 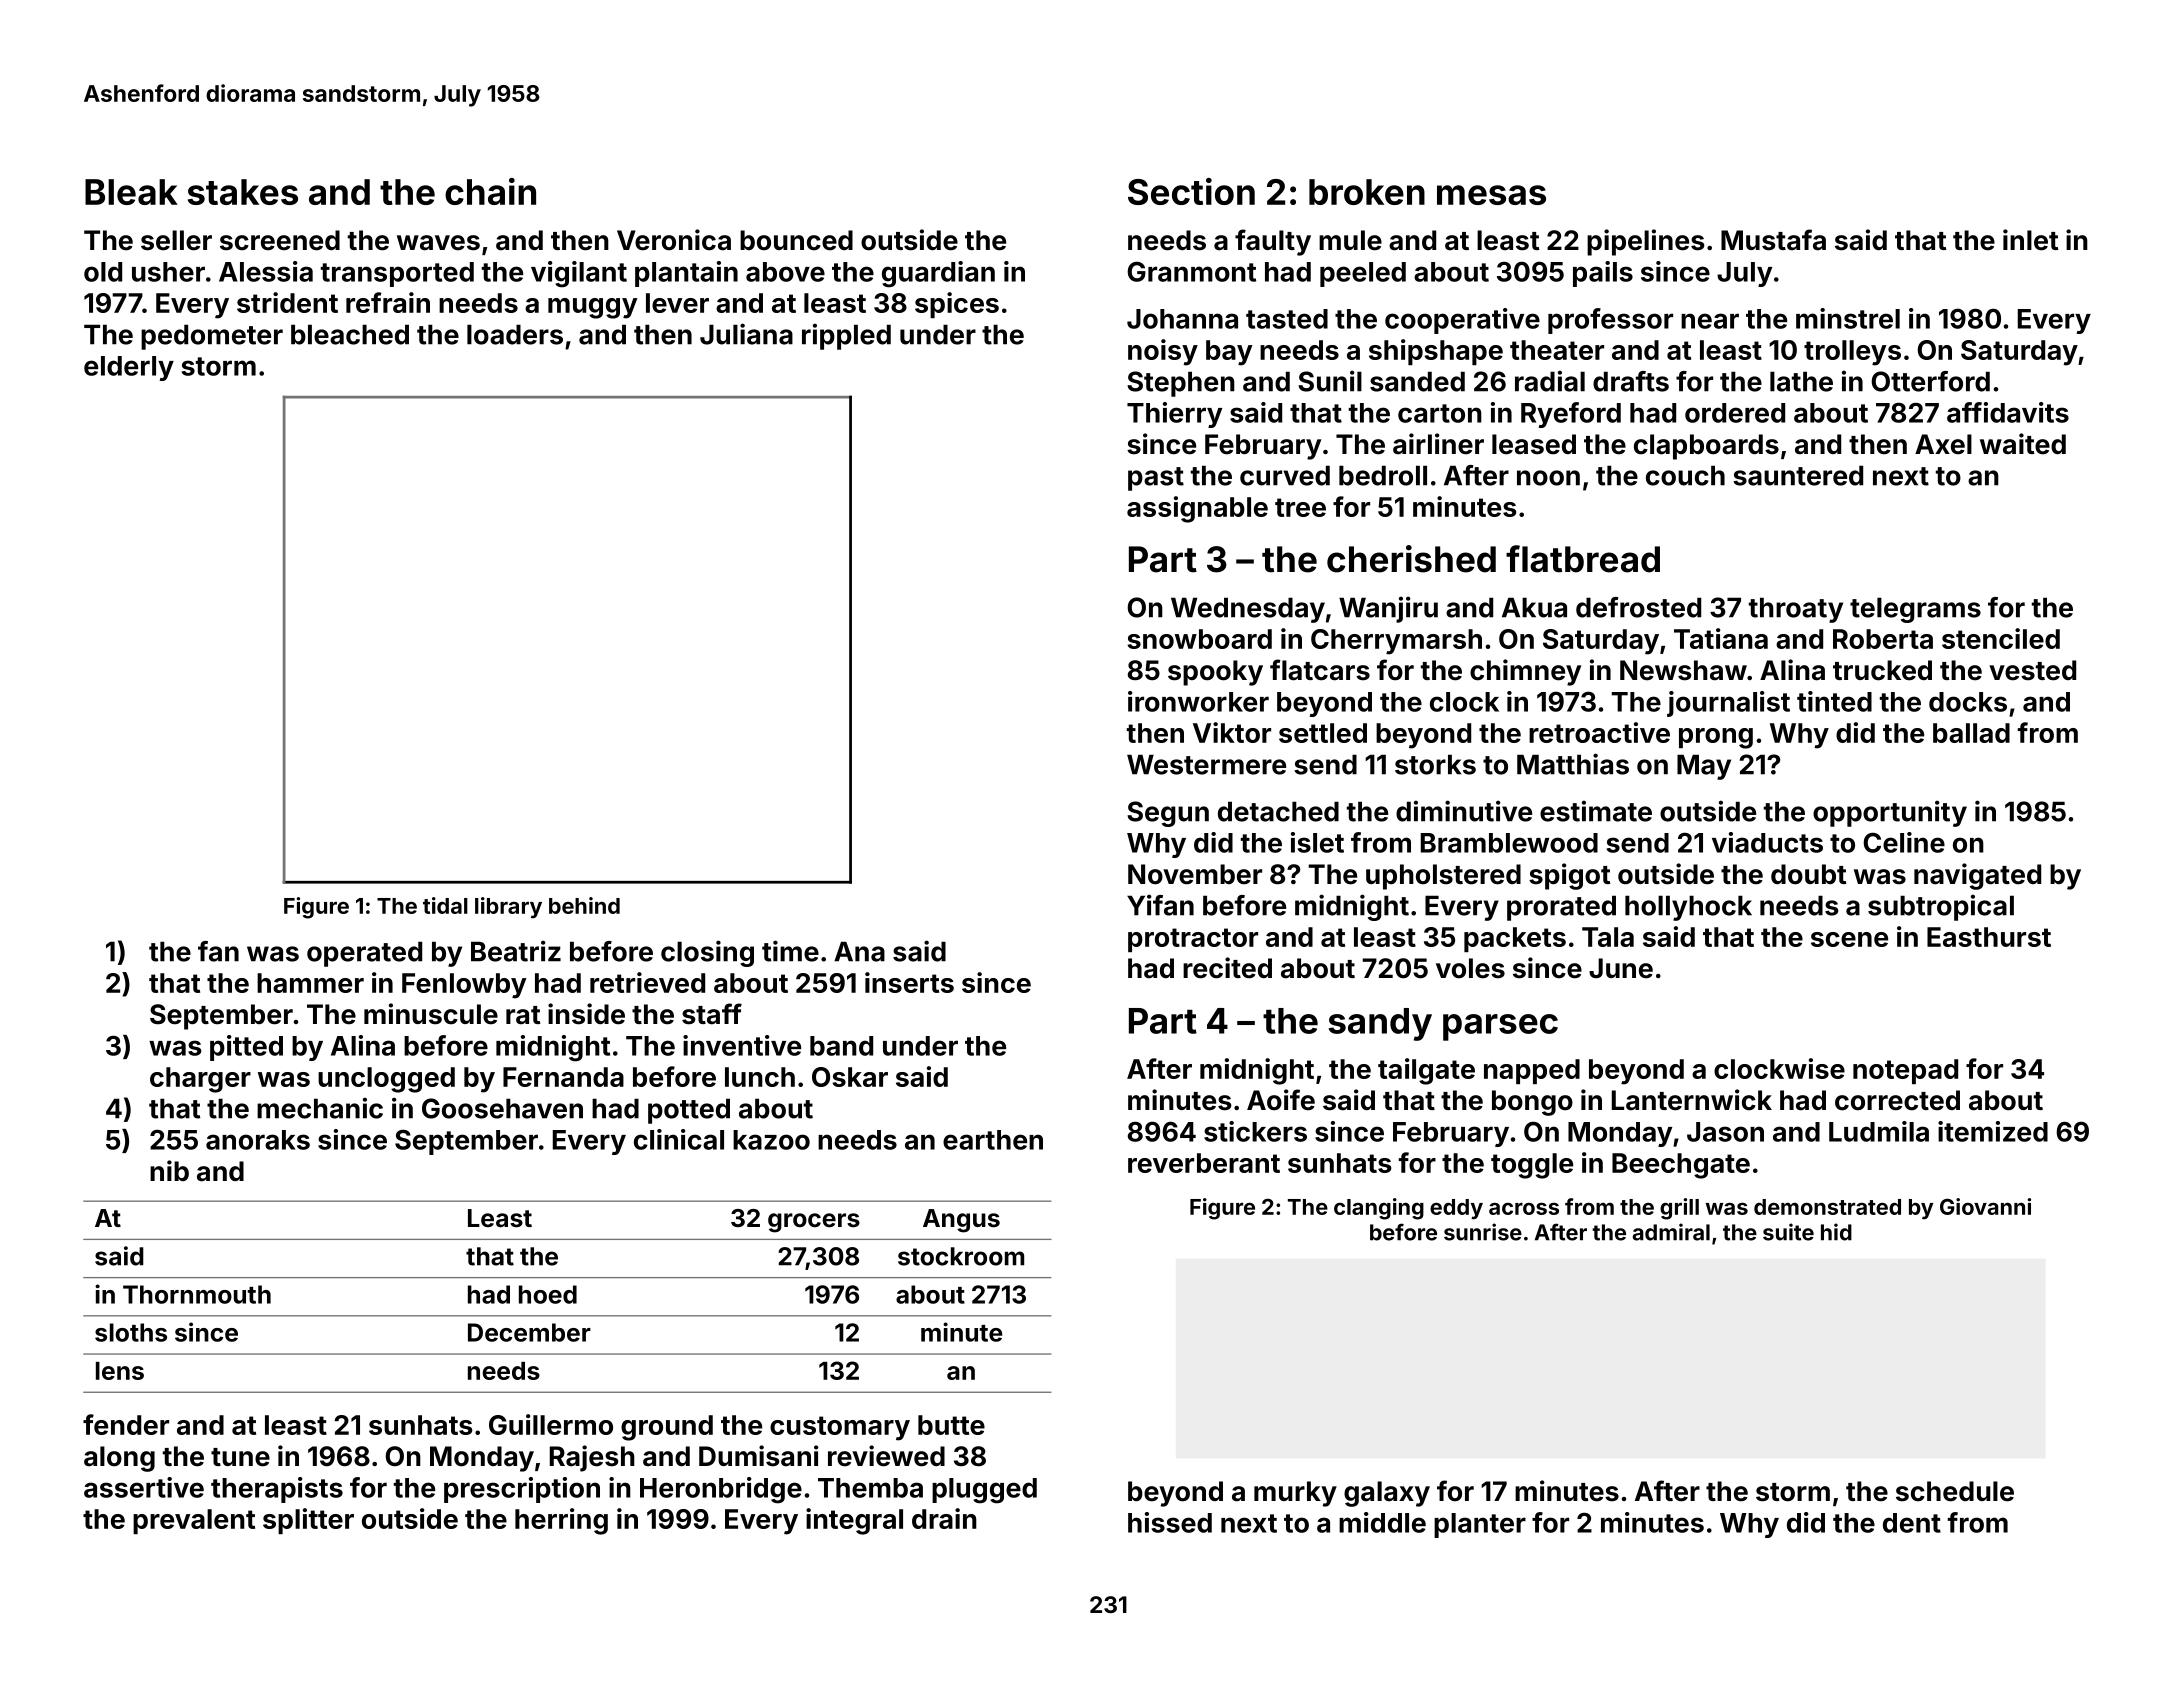 What do you see at coordinates (1273, 242) in the screenshot?
I see `faulty` at bounding box center [1273, 242].
